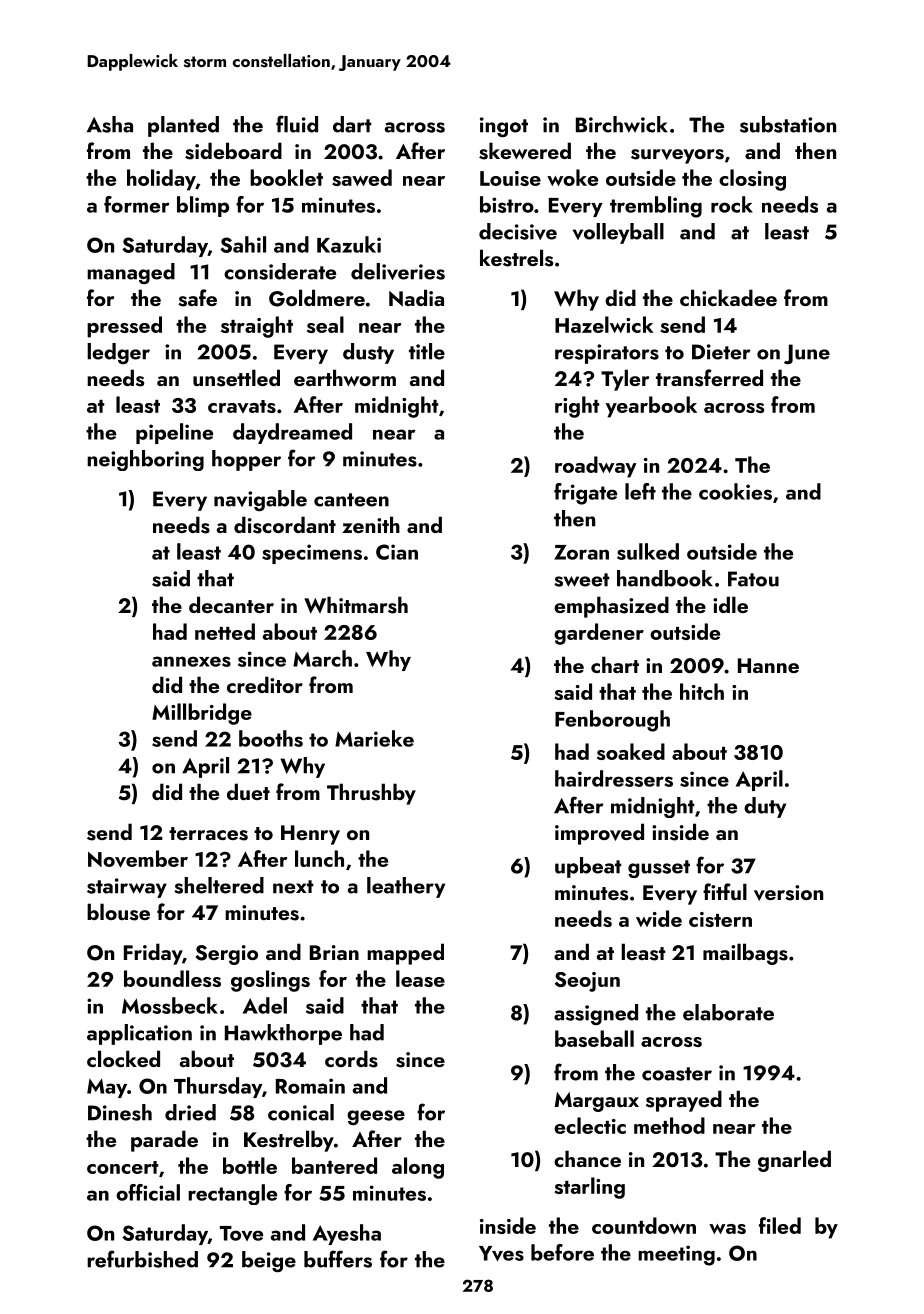 The image size is (924, 1314). What do you see at coordinates (504, 127) in the page?
I see `ingot` at bounding box center [504, 127].
